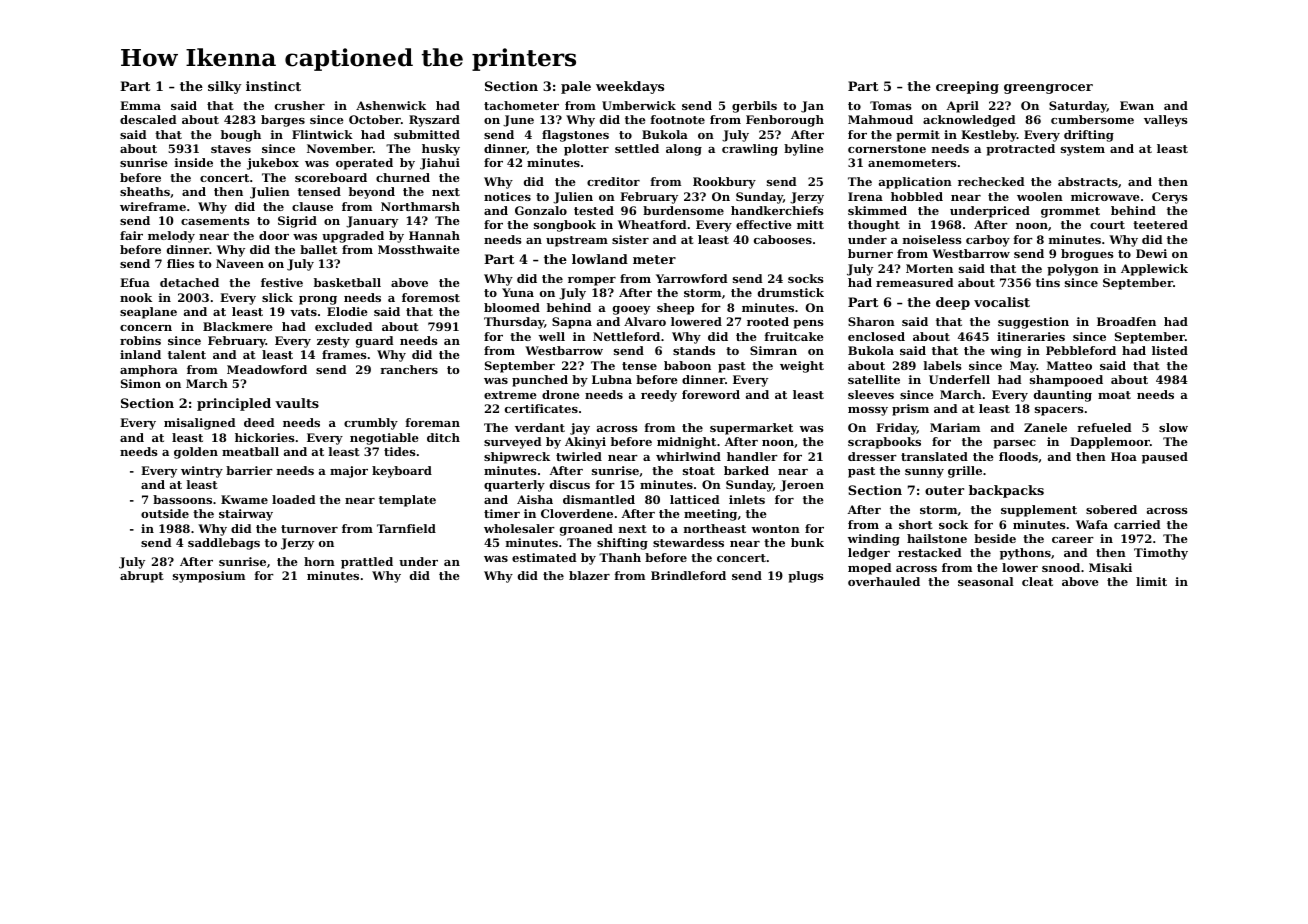 This document has height=924, width=1308. What do you see at coordinates (148, 119) in the document?
I see `descaled` at bounding box center [148, 119].
